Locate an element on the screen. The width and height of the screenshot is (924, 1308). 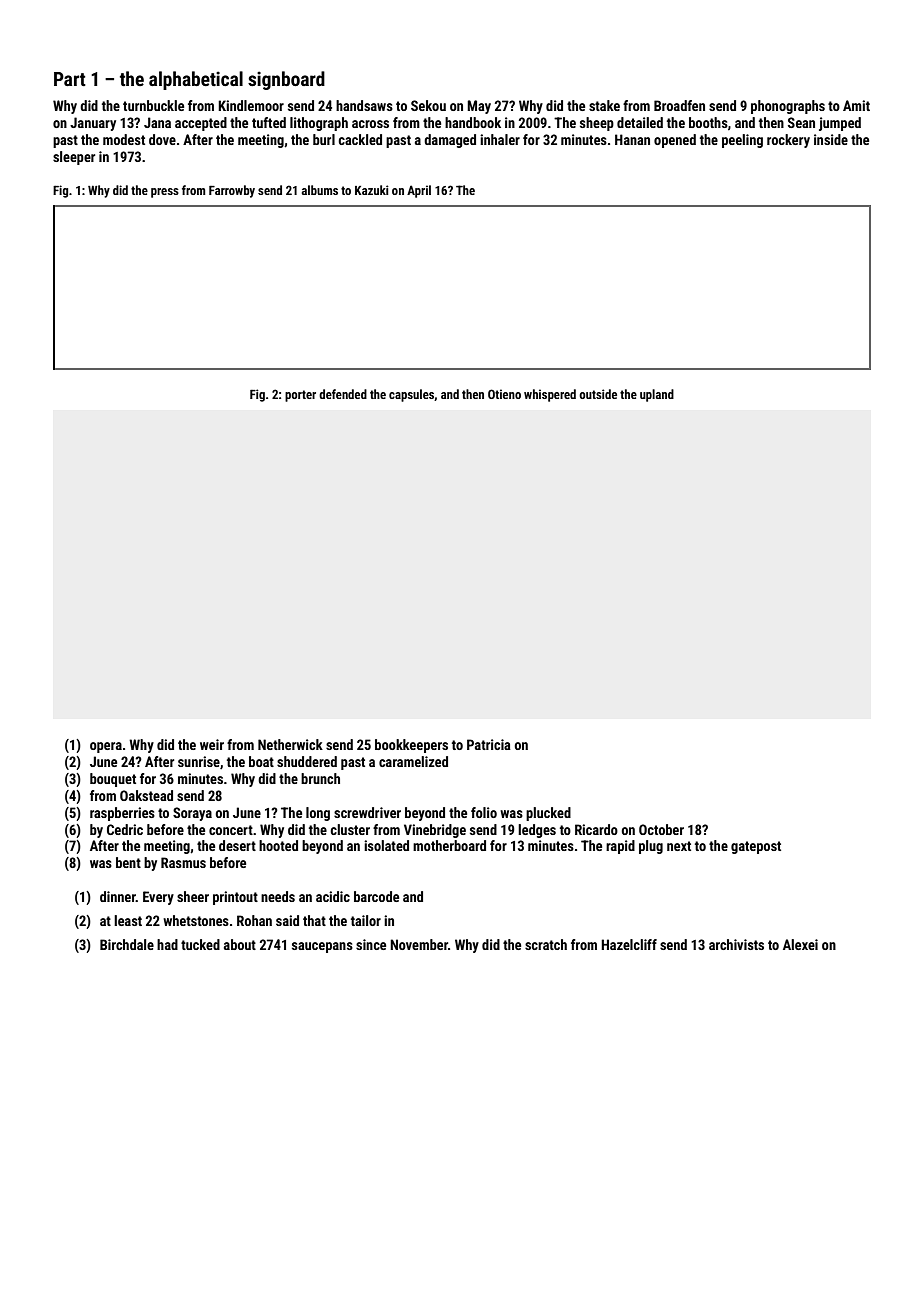
Alexei is located at coordinates (800, 944).
